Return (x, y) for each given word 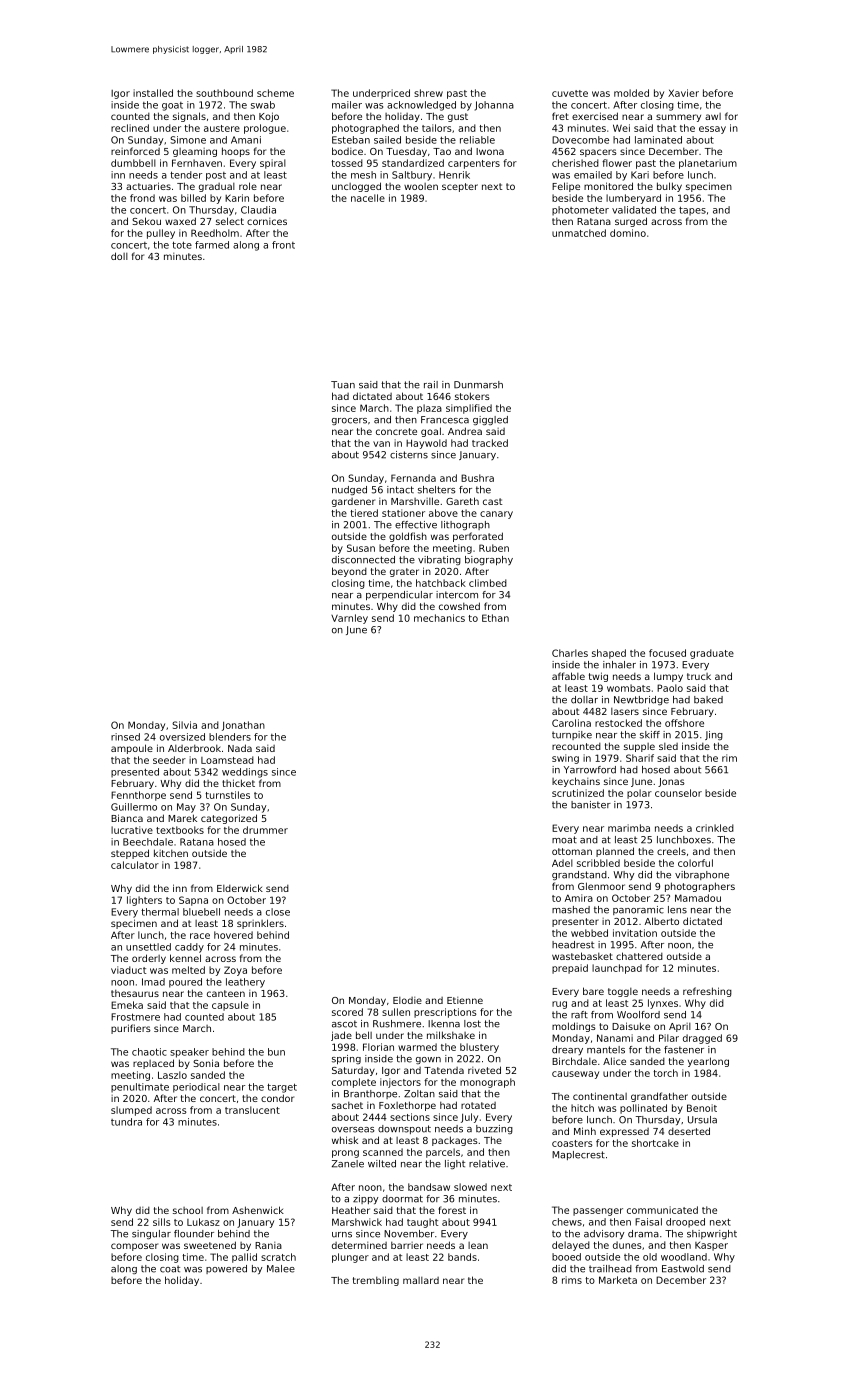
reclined (130, 128)
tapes (692, 211)
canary (496, 515)
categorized (229, 819)
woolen (421, 186)
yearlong (708, 1062)
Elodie (407, 1000)
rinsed (125, 737)
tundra (126, 1122)
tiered (364, 513)
